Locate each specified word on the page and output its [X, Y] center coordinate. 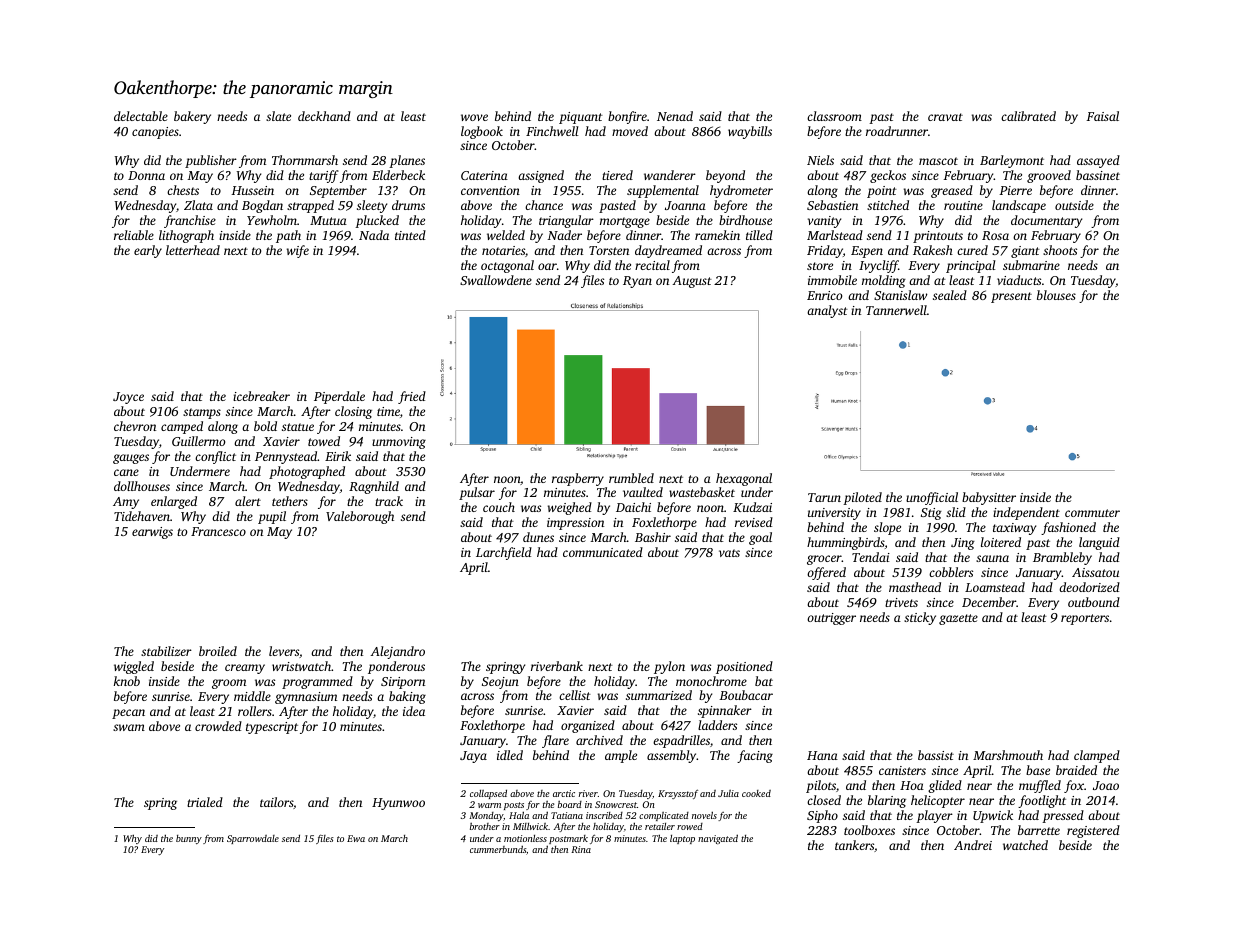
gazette [958, 619]
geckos [888, 176]
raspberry [578, 479]
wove [474, 117]
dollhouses [142, 486]
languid [1099, 543]
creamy [245, 669]
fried [412, 397]
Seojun [500, 683]
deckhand [324, 116]
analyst [827, 311]
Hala [519, 815]
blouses [1056, 295]
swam [129, 727]
